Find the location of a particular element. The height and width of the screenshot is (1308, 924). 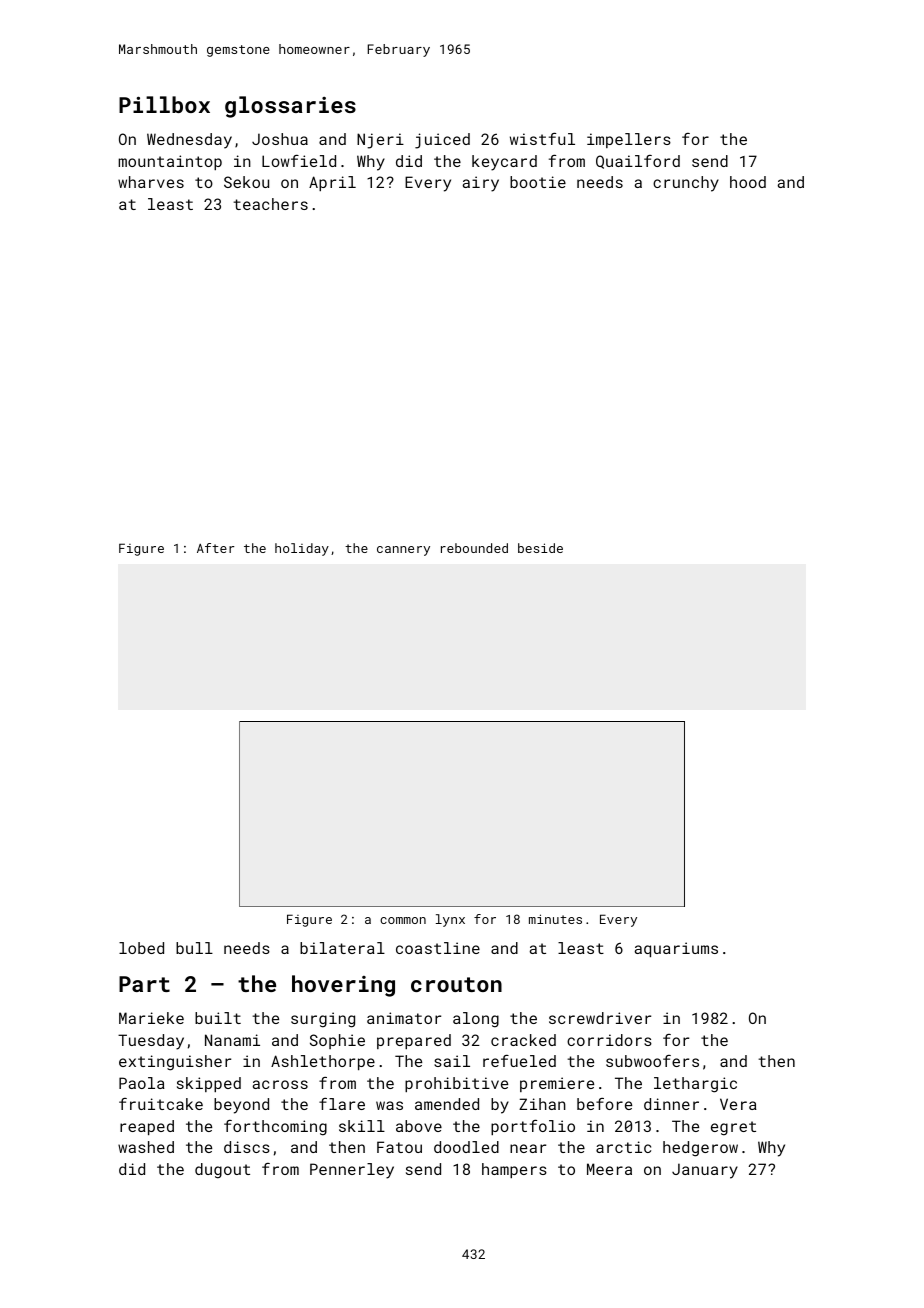

holiday is located at coordinates (302, 549).
